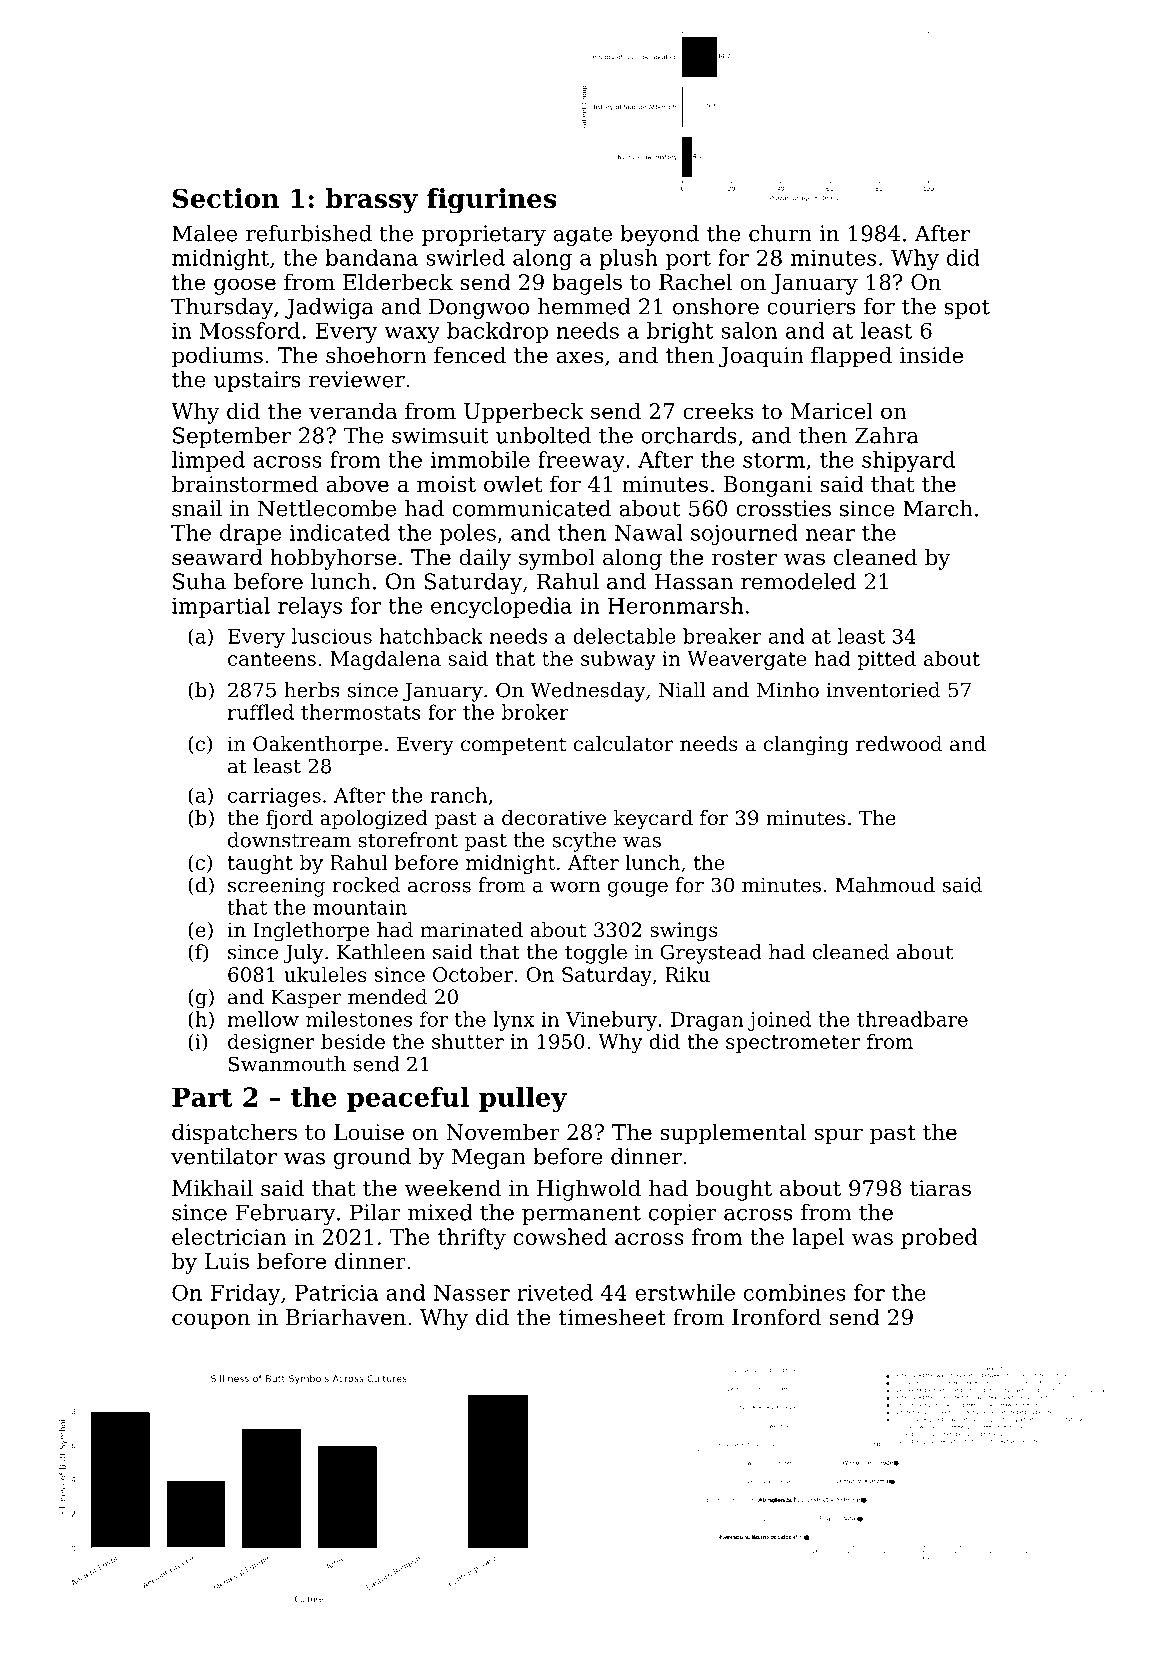 The width and height of the image is (1165, 1654). Describe the element at coordinates (472, 1293) in the image. I see `Nasser` at that location.
